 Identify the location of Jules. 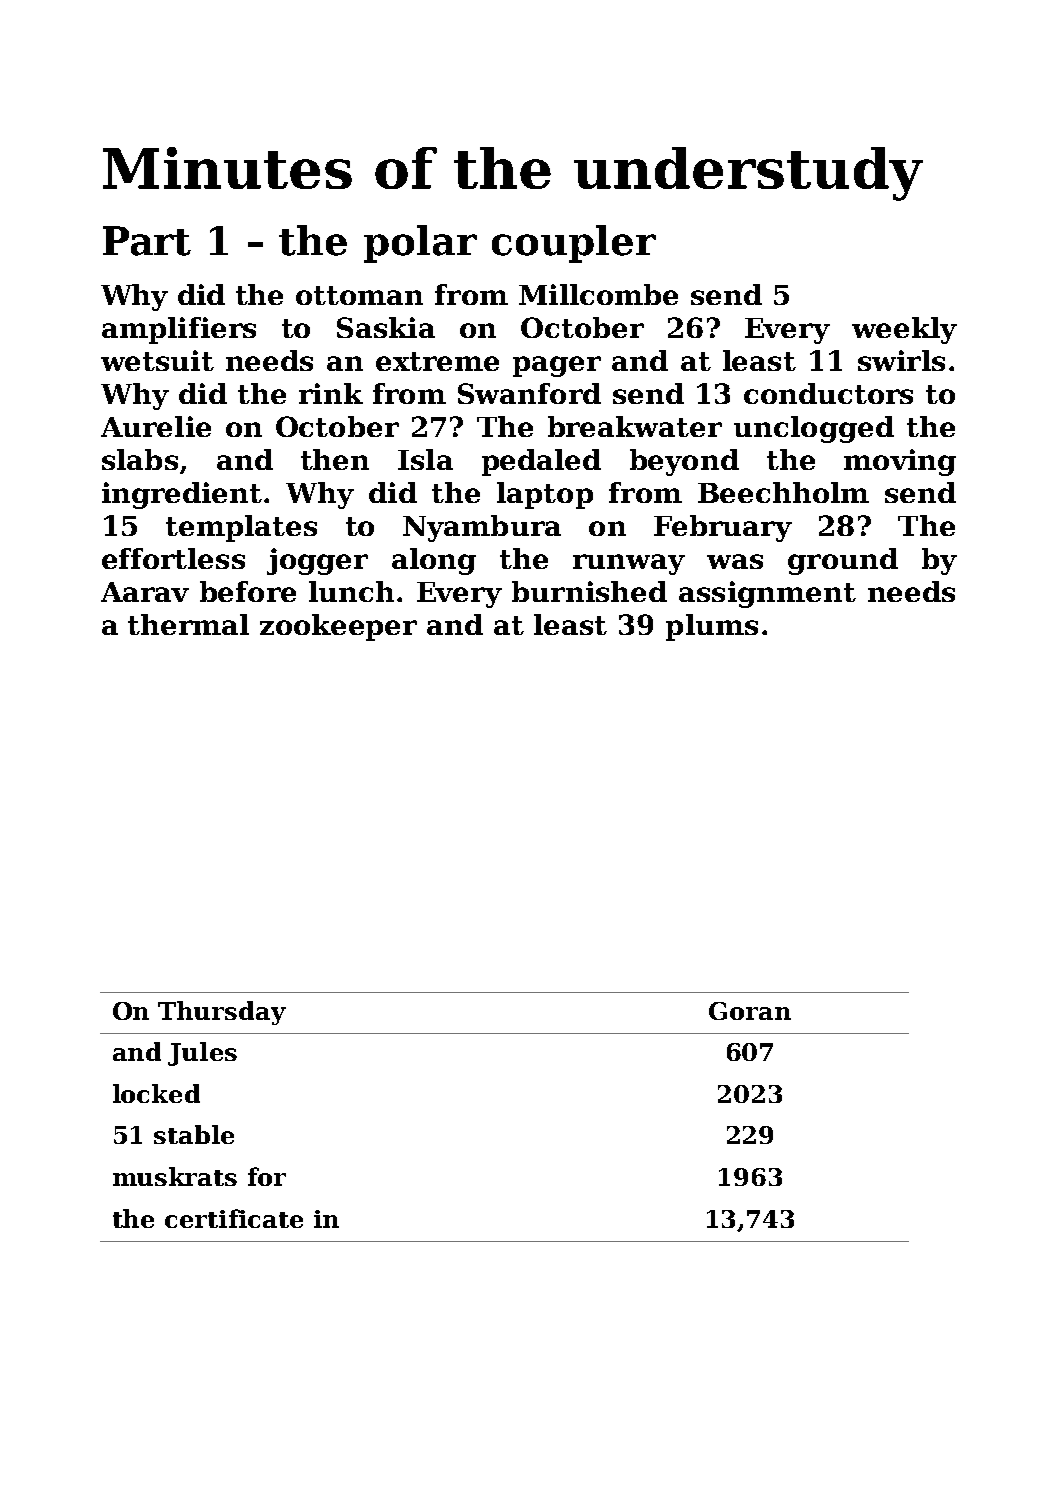
(202, 1054).
